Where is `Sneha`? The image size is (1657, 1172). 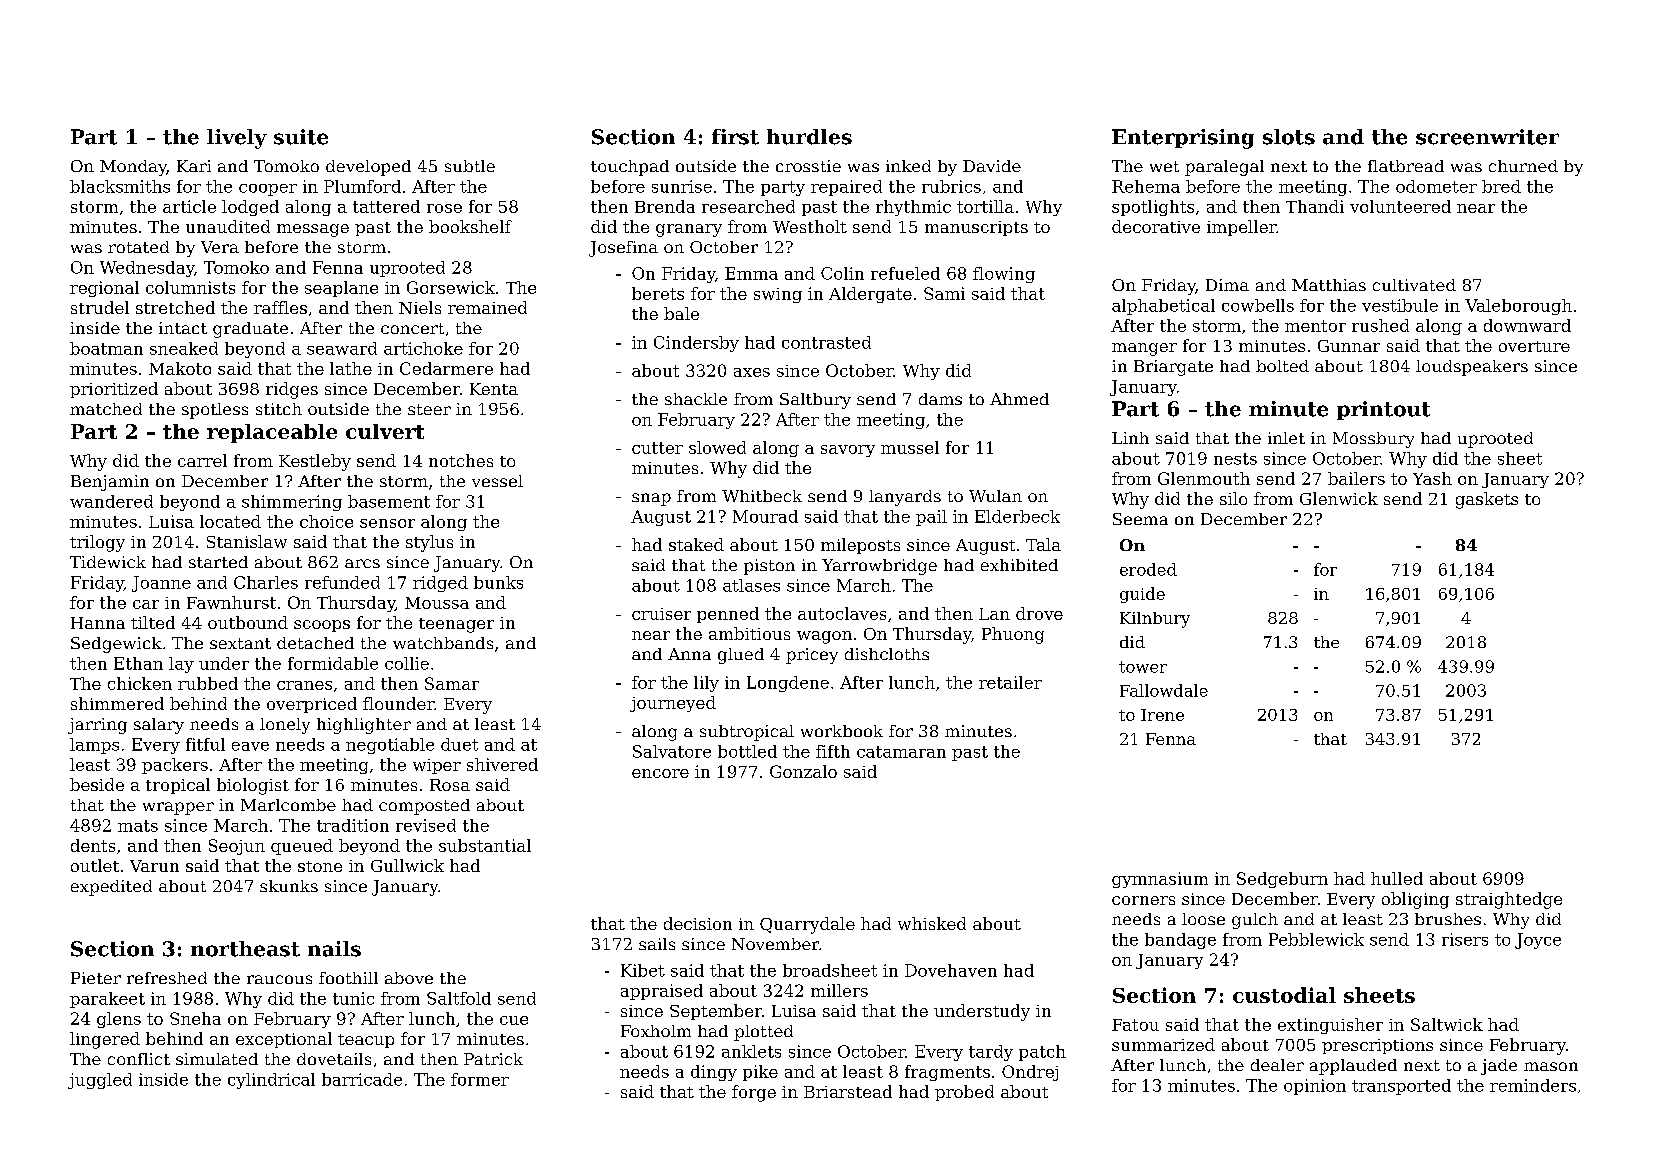 Sneha is located at coordinates (195, 1018).
